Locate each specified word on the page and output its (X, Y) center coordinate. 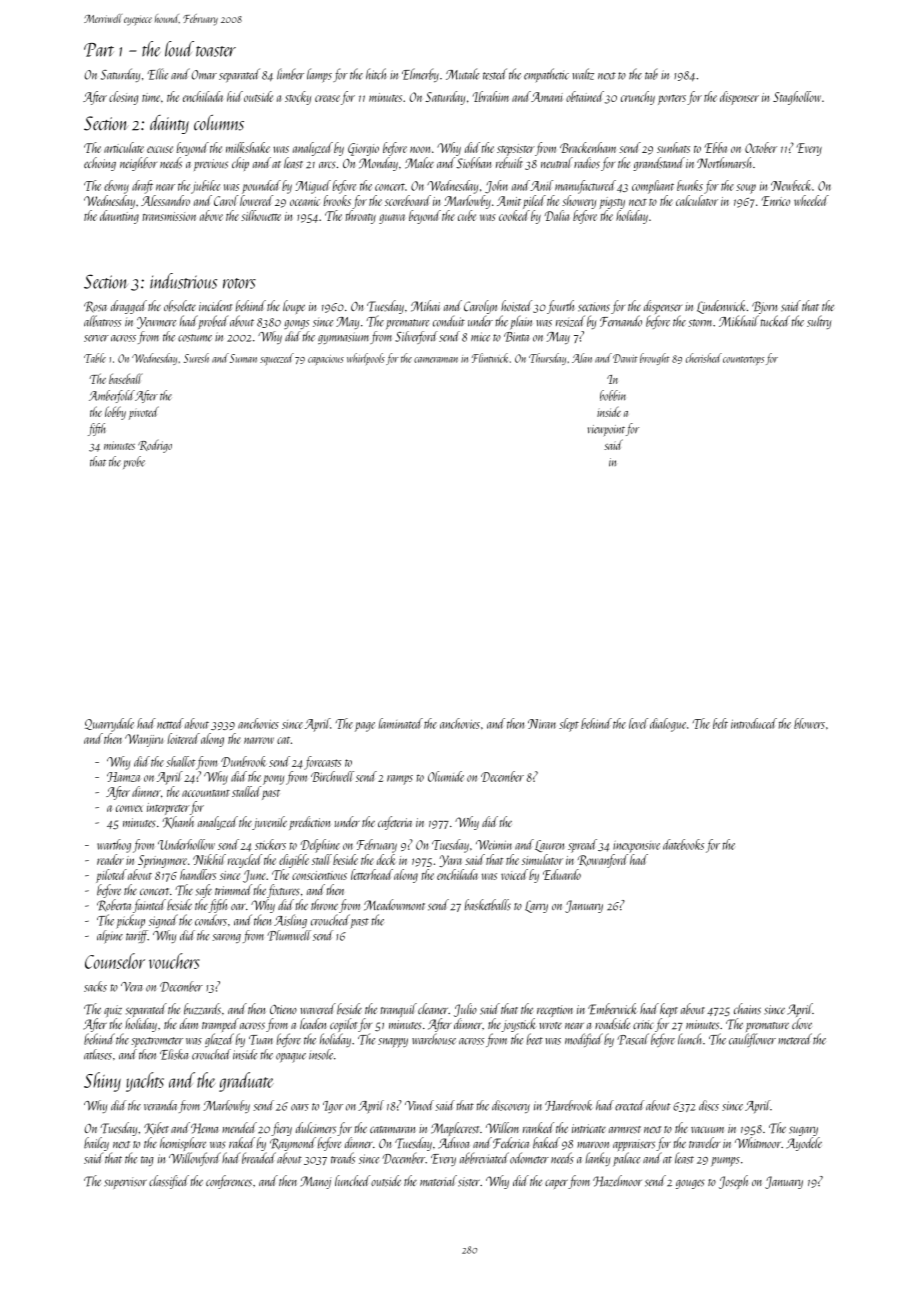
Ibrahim (491, 96)
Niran (542, 724)
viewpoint (606, 430)
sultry (819, 322)
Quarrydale (109, 725)
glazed (219, 1040)
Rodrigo (155, 446)
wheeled (811, 200)
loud (179, 49)
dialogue (668, 725)
